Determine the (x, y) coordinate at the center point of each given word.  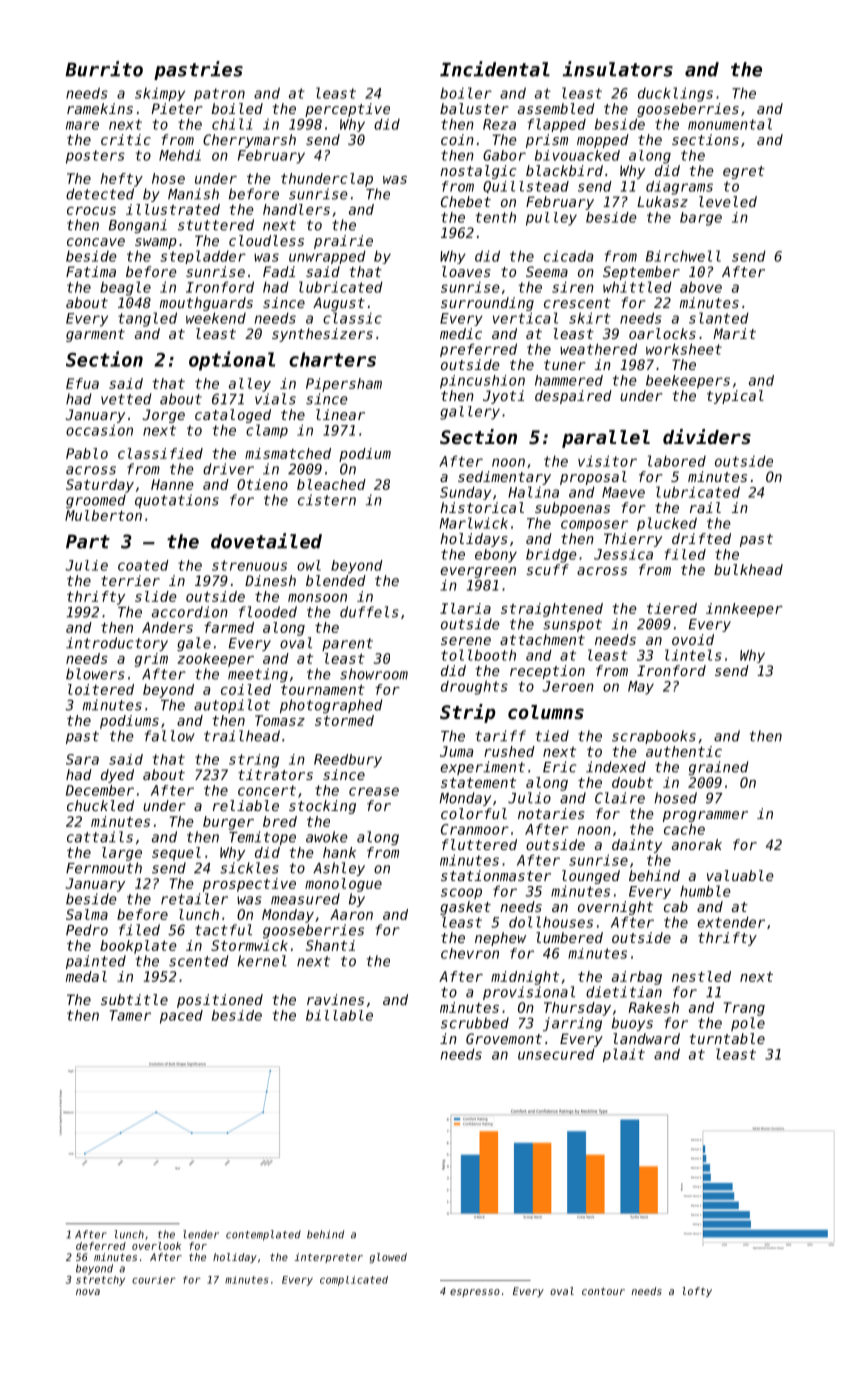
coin (457, 139)
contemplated (263, 1235)
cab (676, 906)
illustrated (173, 209)
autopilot (232, 706)
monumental (730, 124)
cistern (327, 500)
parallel (606, 439)
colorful (474, 813)
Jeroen (568, 686)
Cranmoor (475, 829)
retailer (194, 899)
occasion (99, 430)
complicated (354, 1281)
